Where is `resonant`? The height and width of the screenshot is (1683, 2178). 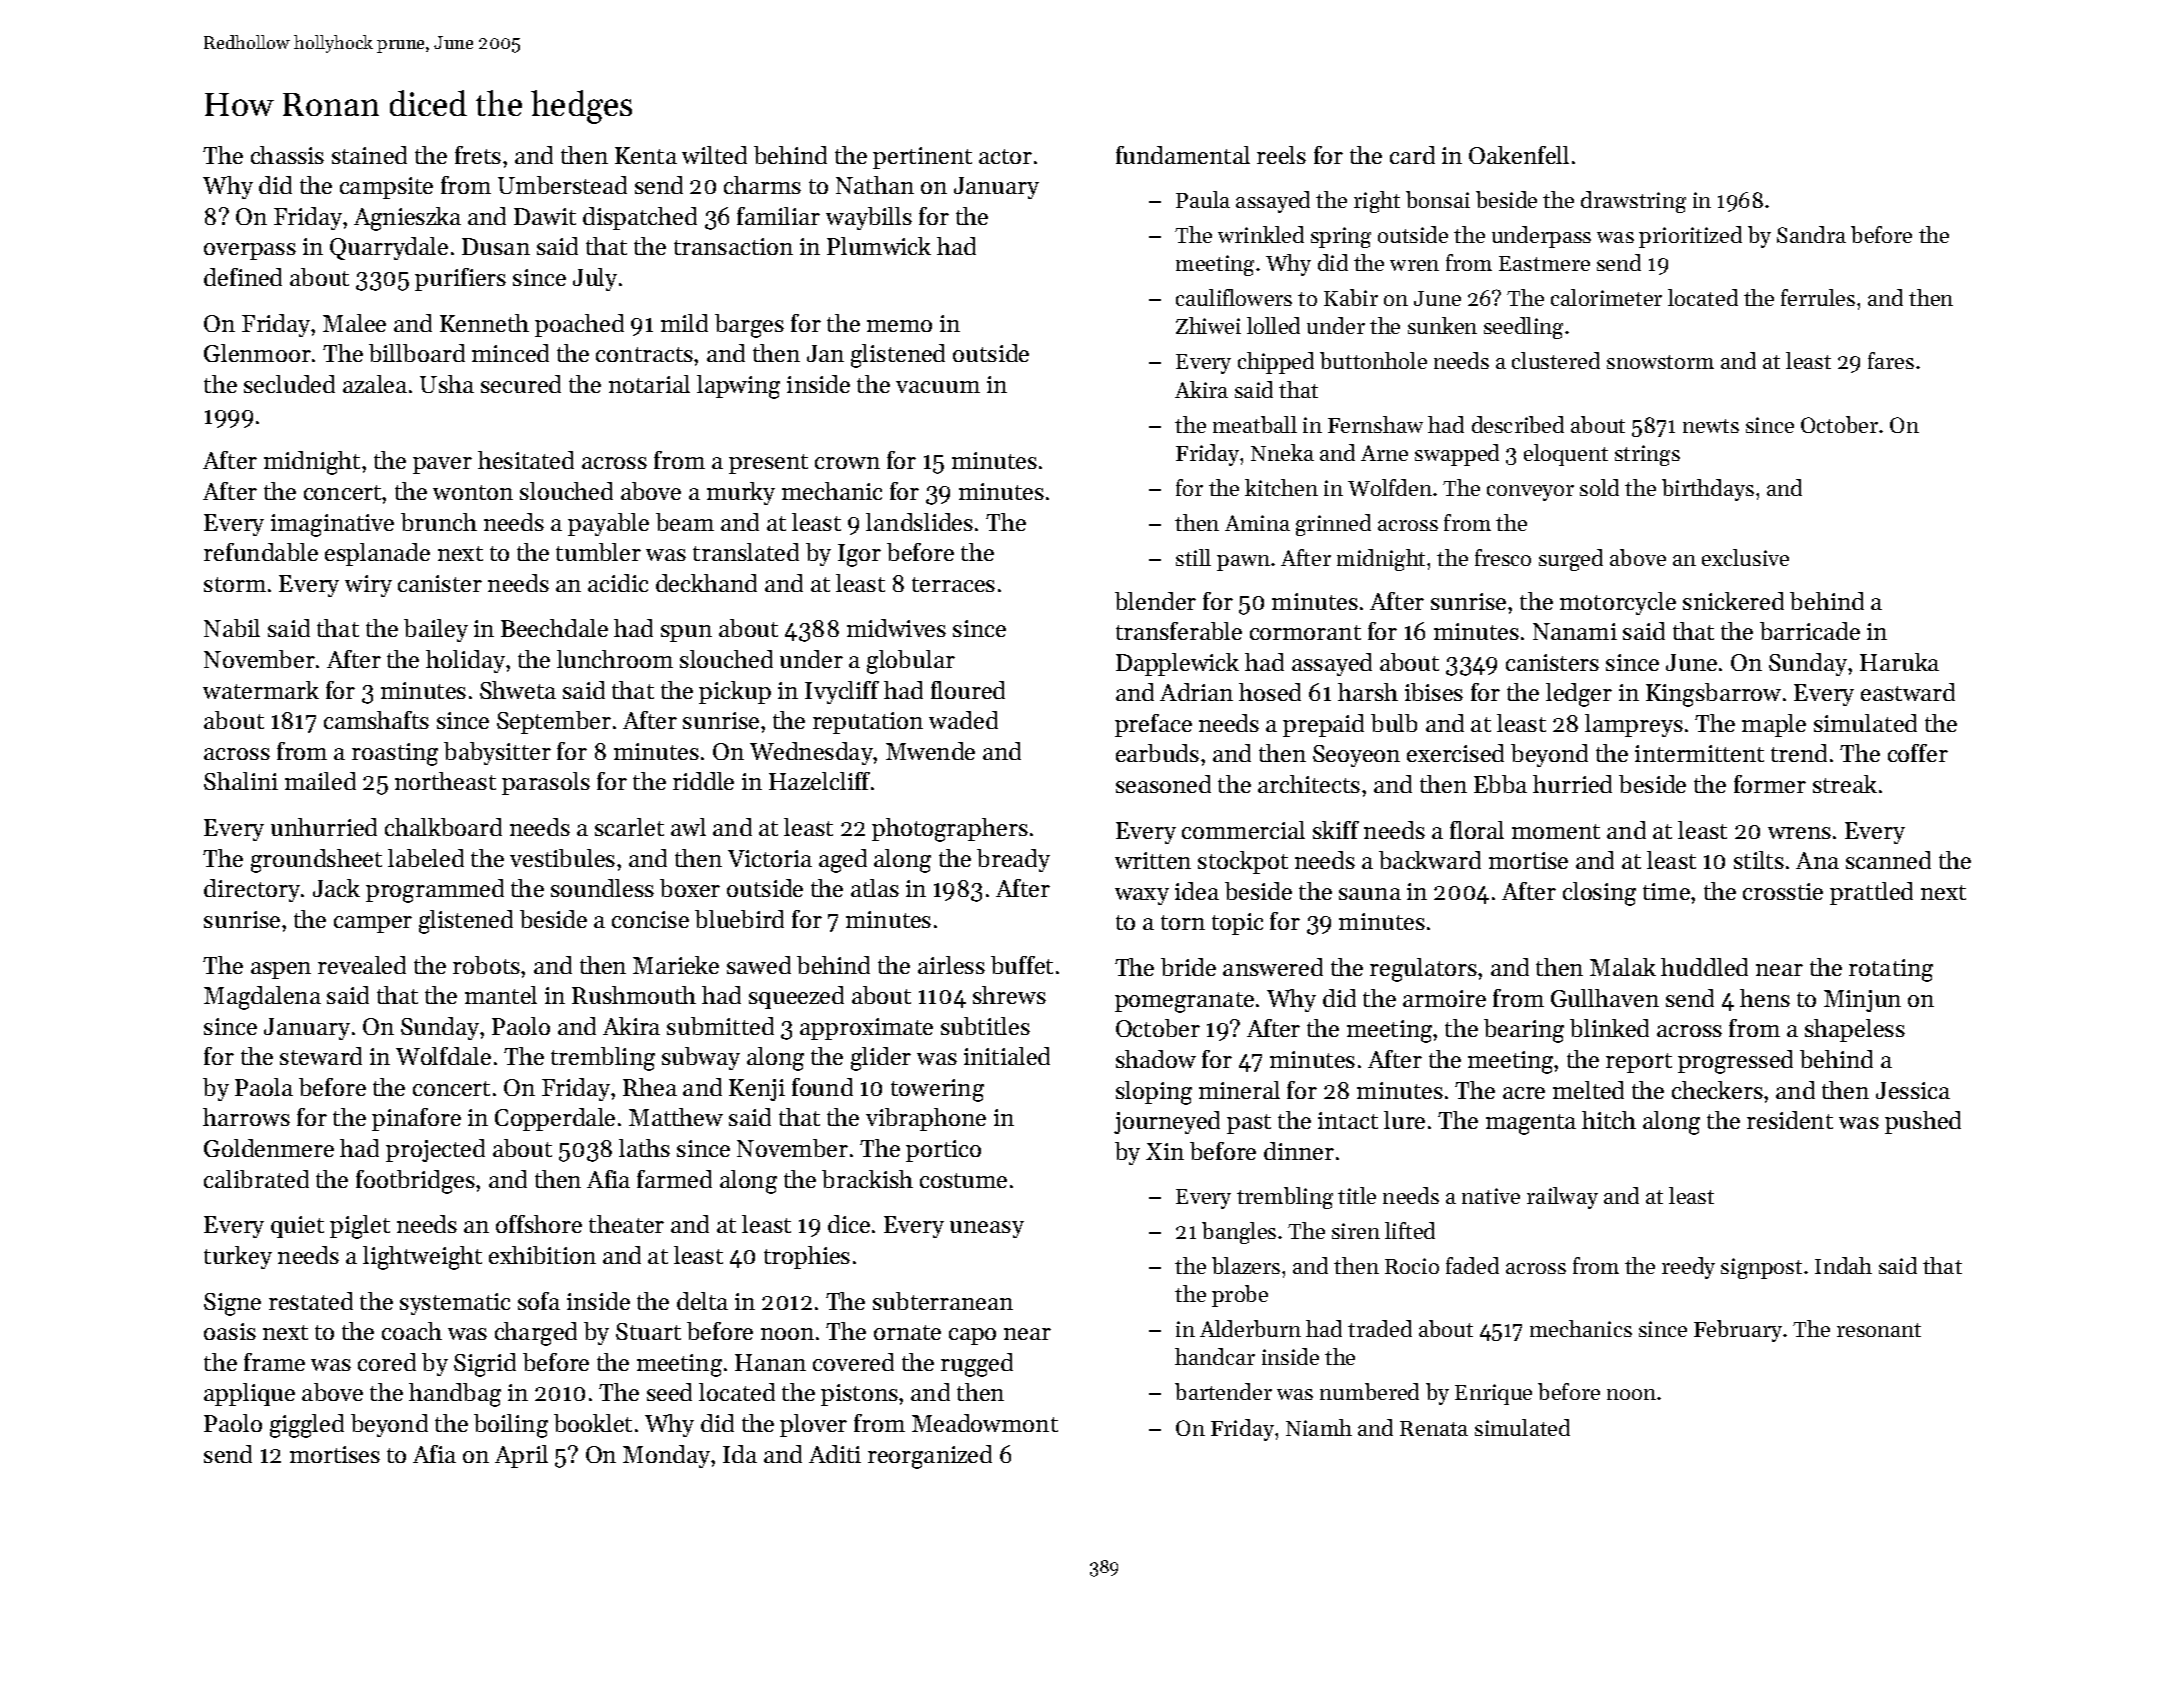
resonant is located at coordinates (1879, 1330).
